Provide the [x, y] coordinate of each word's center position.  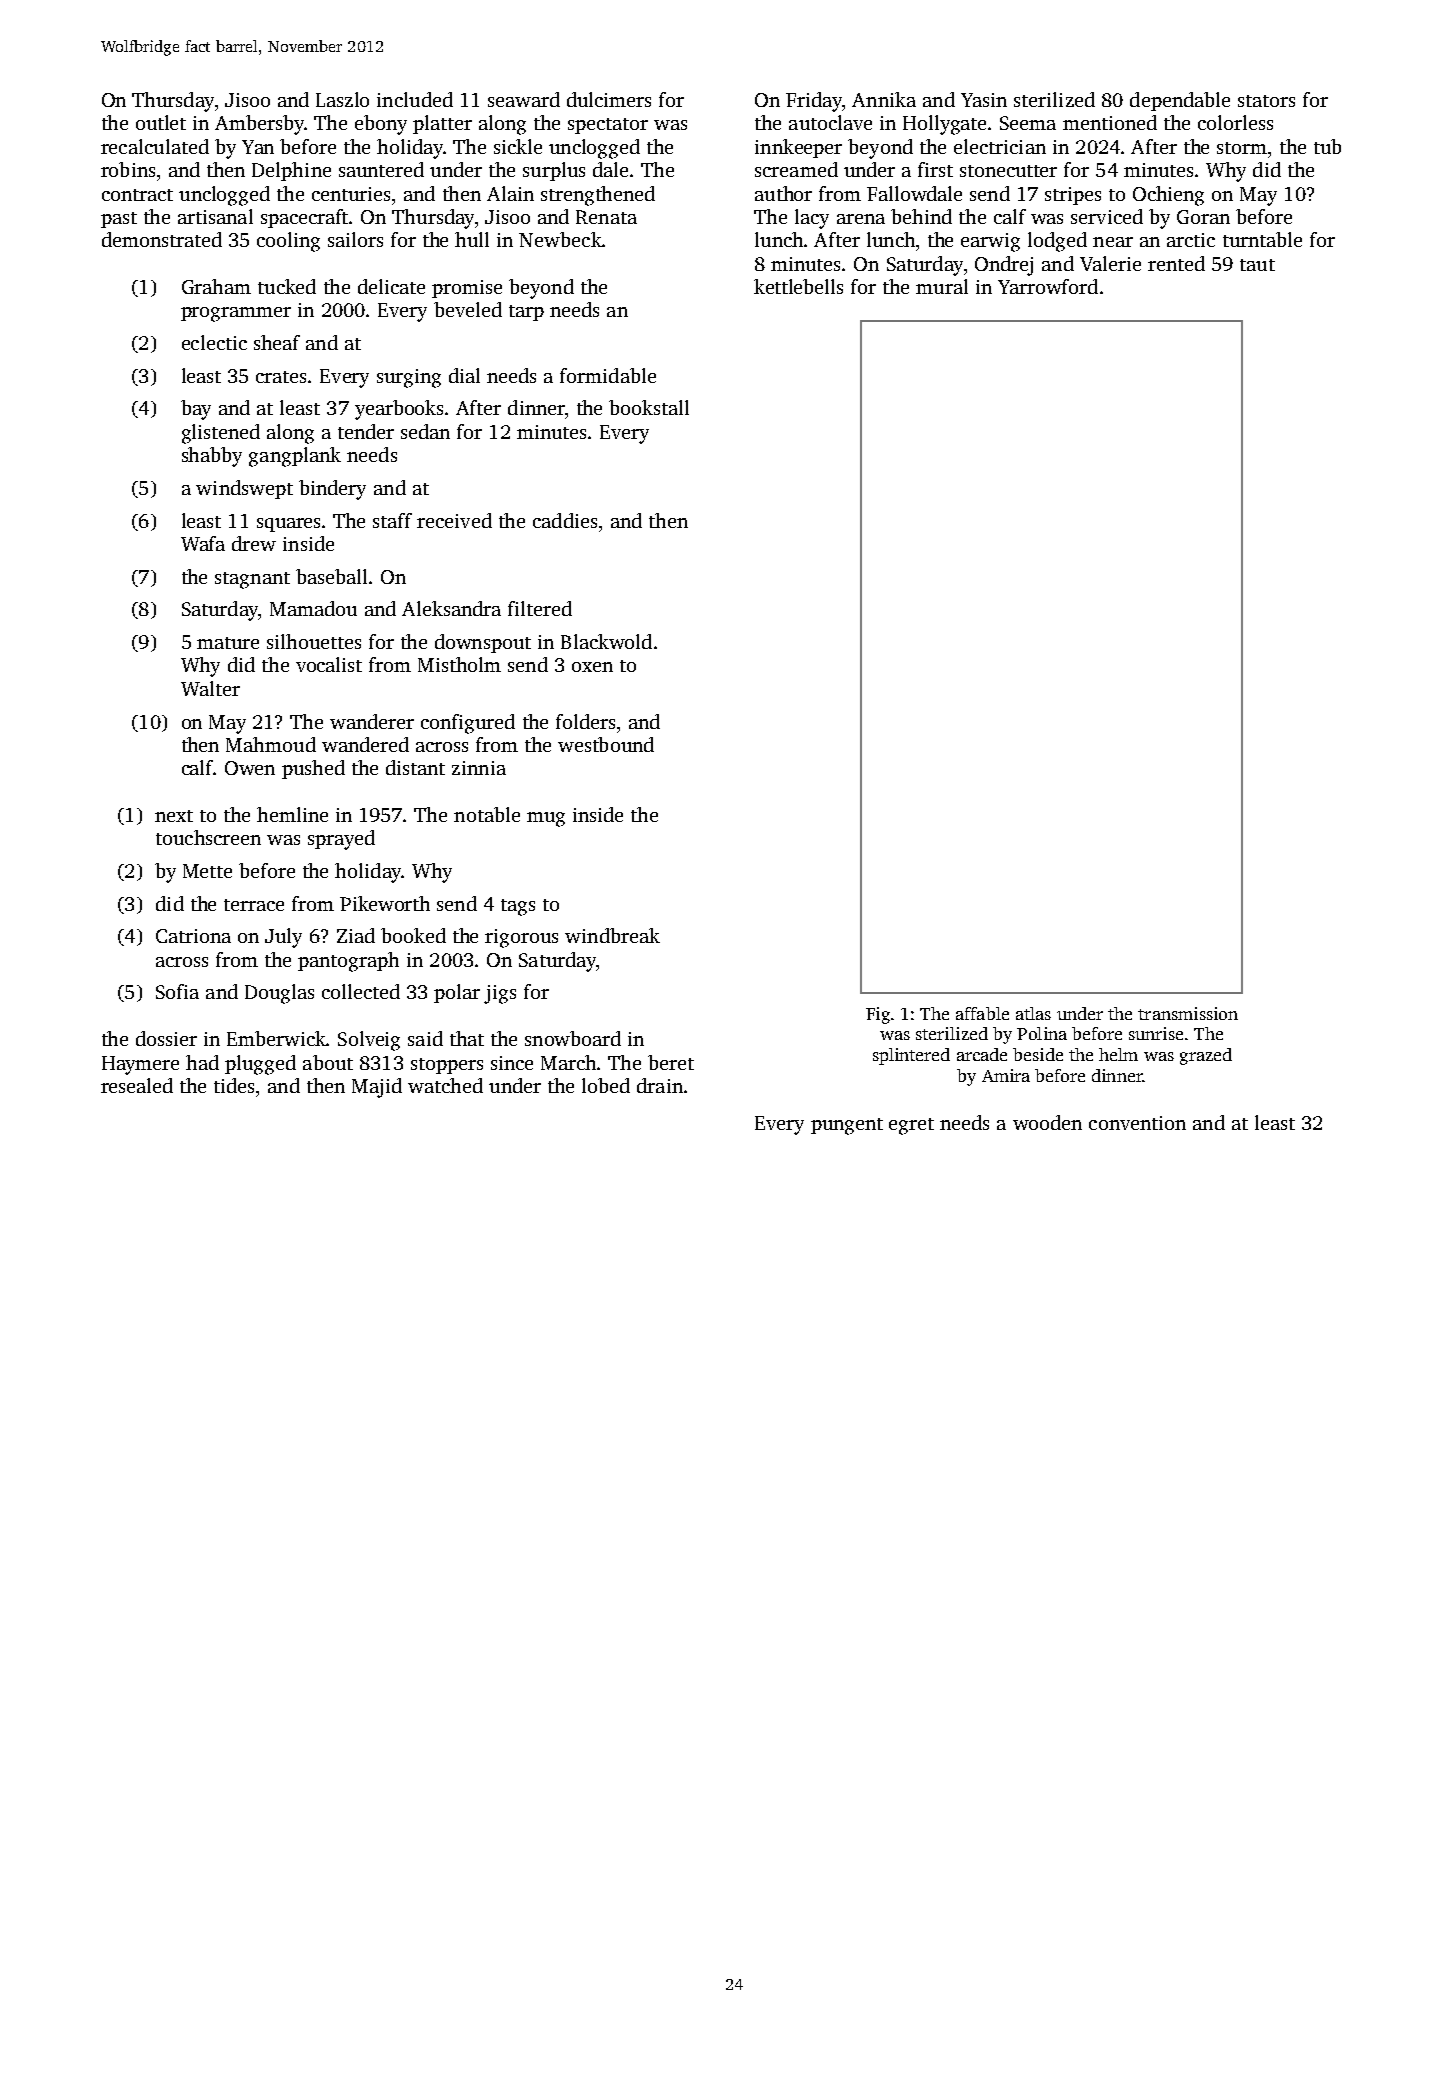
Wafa [203, 543]
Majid [377, 1088]
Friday [814, 102]
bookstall [649, 407]
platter [442, 124]
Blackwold [606, 641]
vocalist [329, 664]
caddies [565, 520]
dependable [1180, 101]
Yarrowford [1048, 286]
